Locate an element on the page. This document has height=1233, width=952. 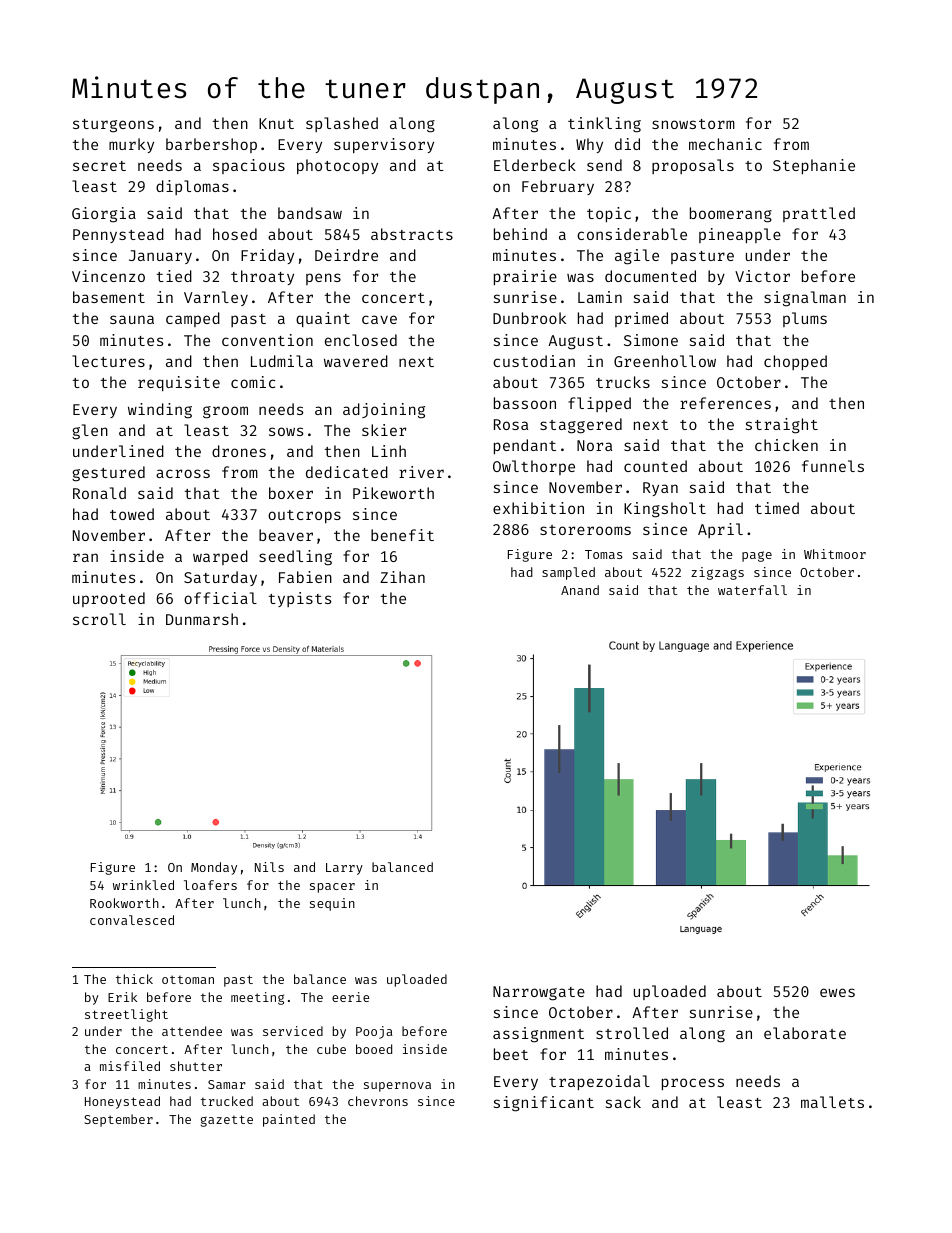
exhibition is located at coordinates (538, 508).
